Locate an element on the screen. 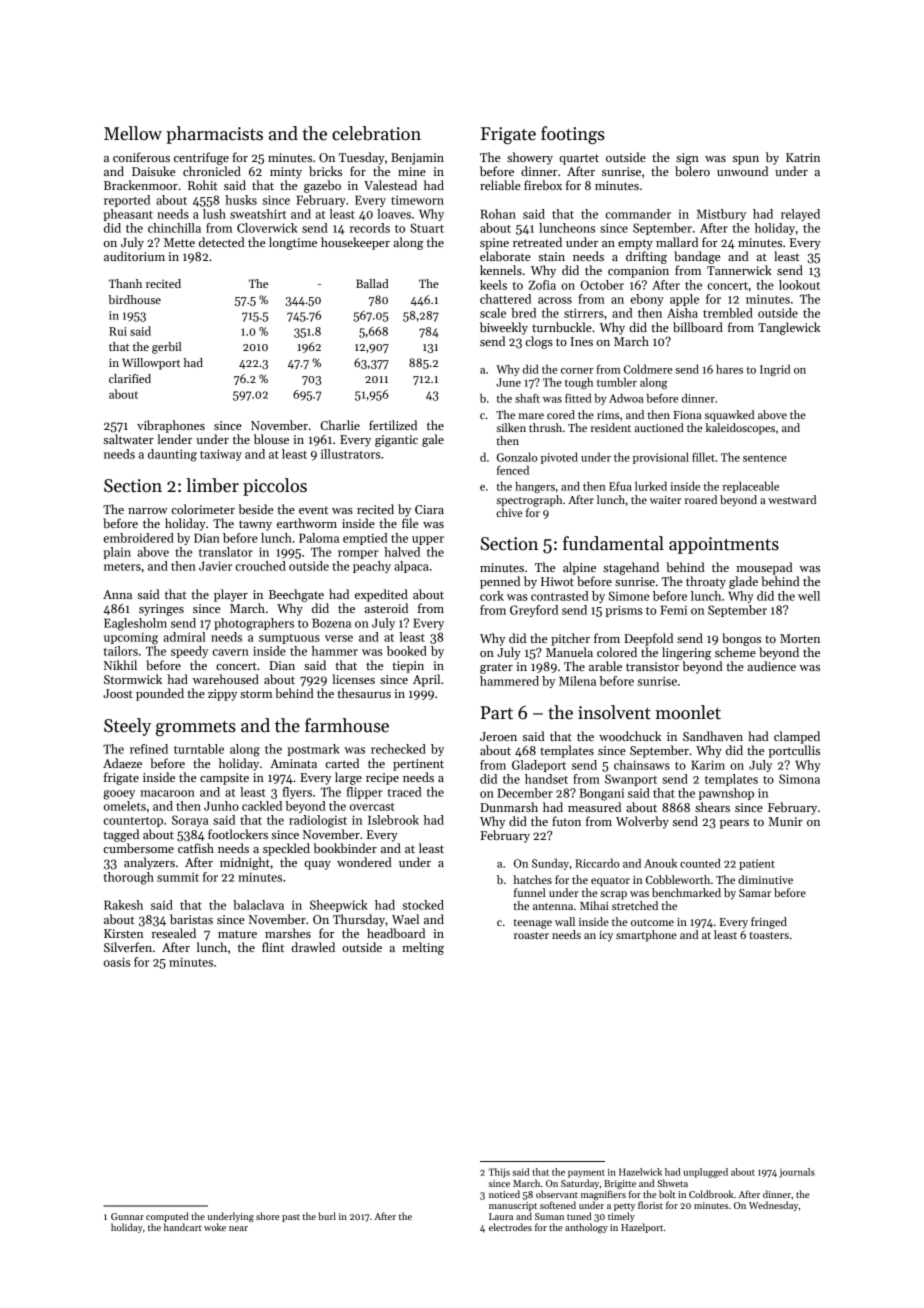 The width and height of the screenshot is (924, 1308). Stuart is located at coordinates (427, 228).
